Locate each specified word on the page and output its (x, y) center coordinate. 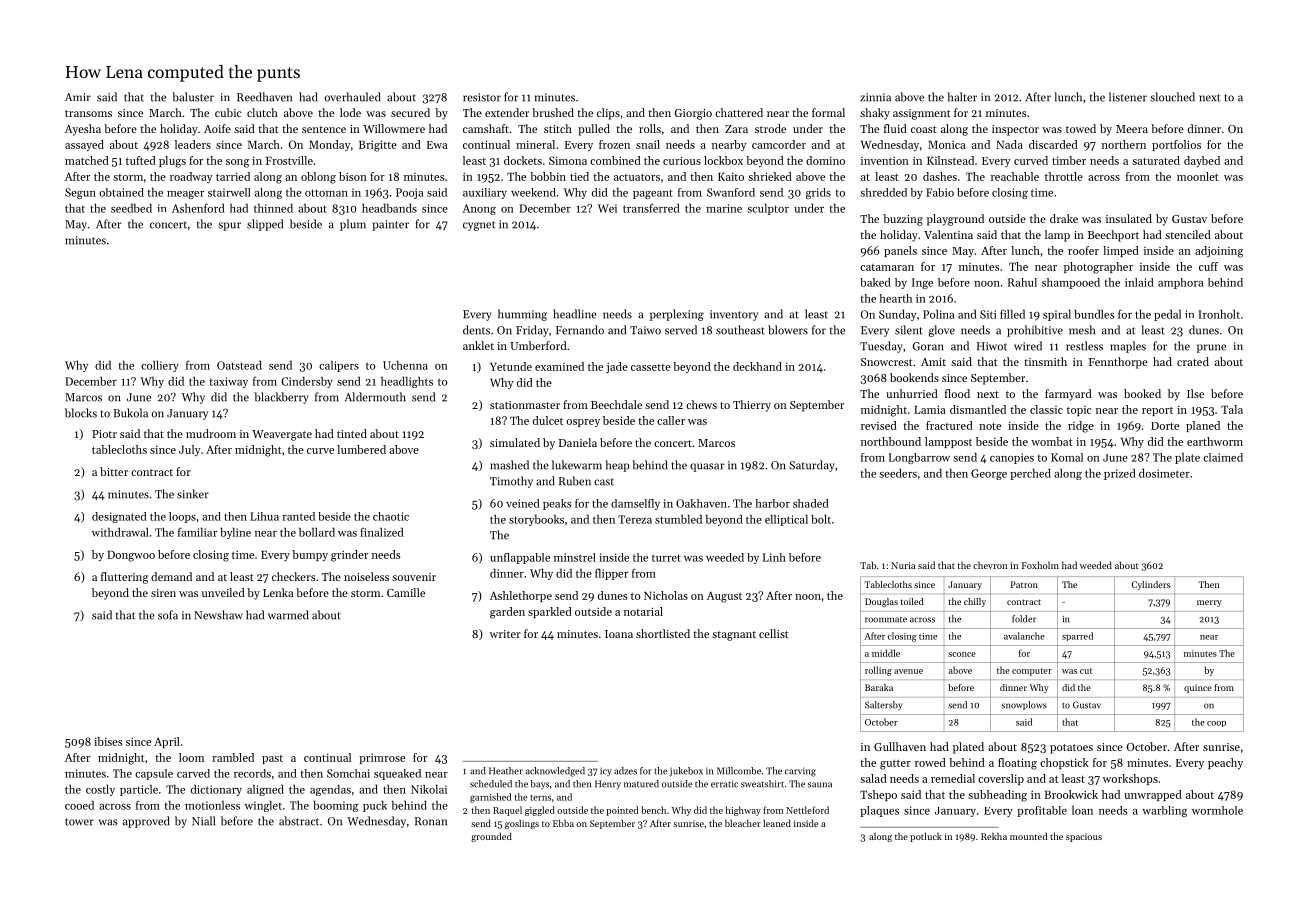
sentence (324, 129)
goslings (522, 824)
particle (139, 790)
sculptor (768, 209)
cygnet (479, 226)
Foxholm (1040, 565)
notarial (643, 611)
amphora (1180, 283)
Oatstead (239, 365)
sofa (168, 615)
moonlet (1198, 176)
